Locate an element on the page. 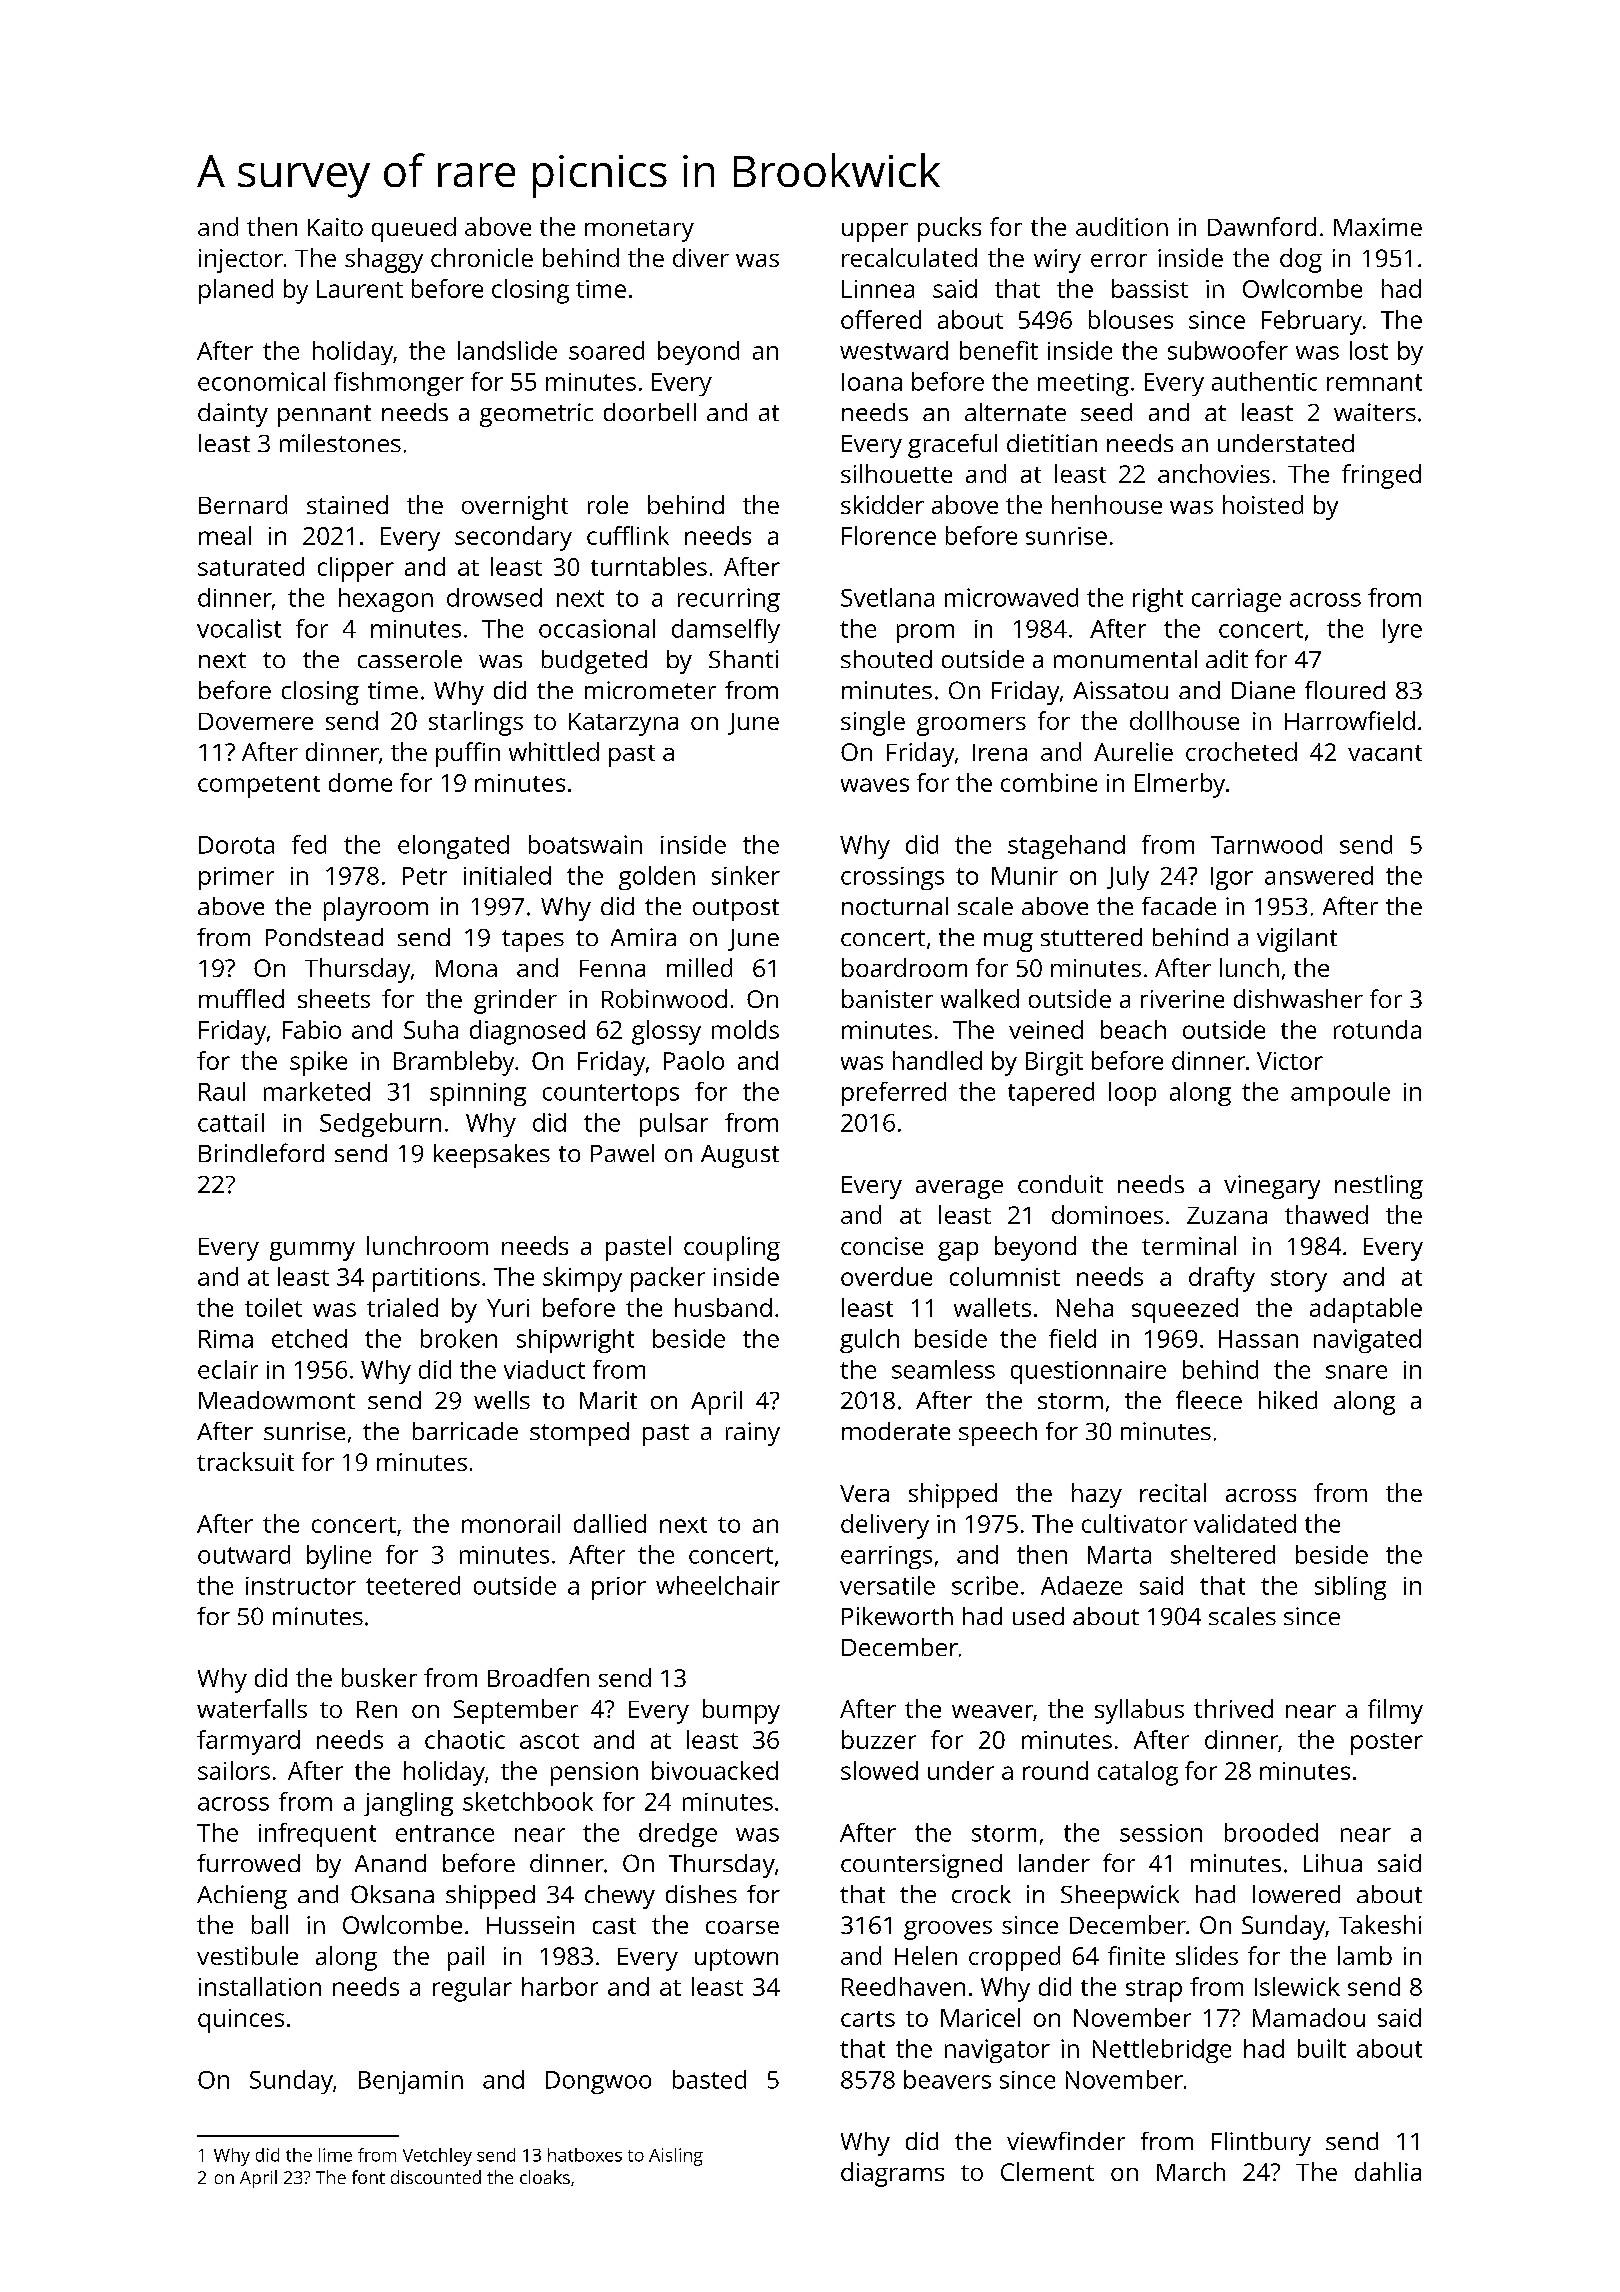 This image has height=2292, width=1620. nestling is located at coordinates (1379, 1187).
